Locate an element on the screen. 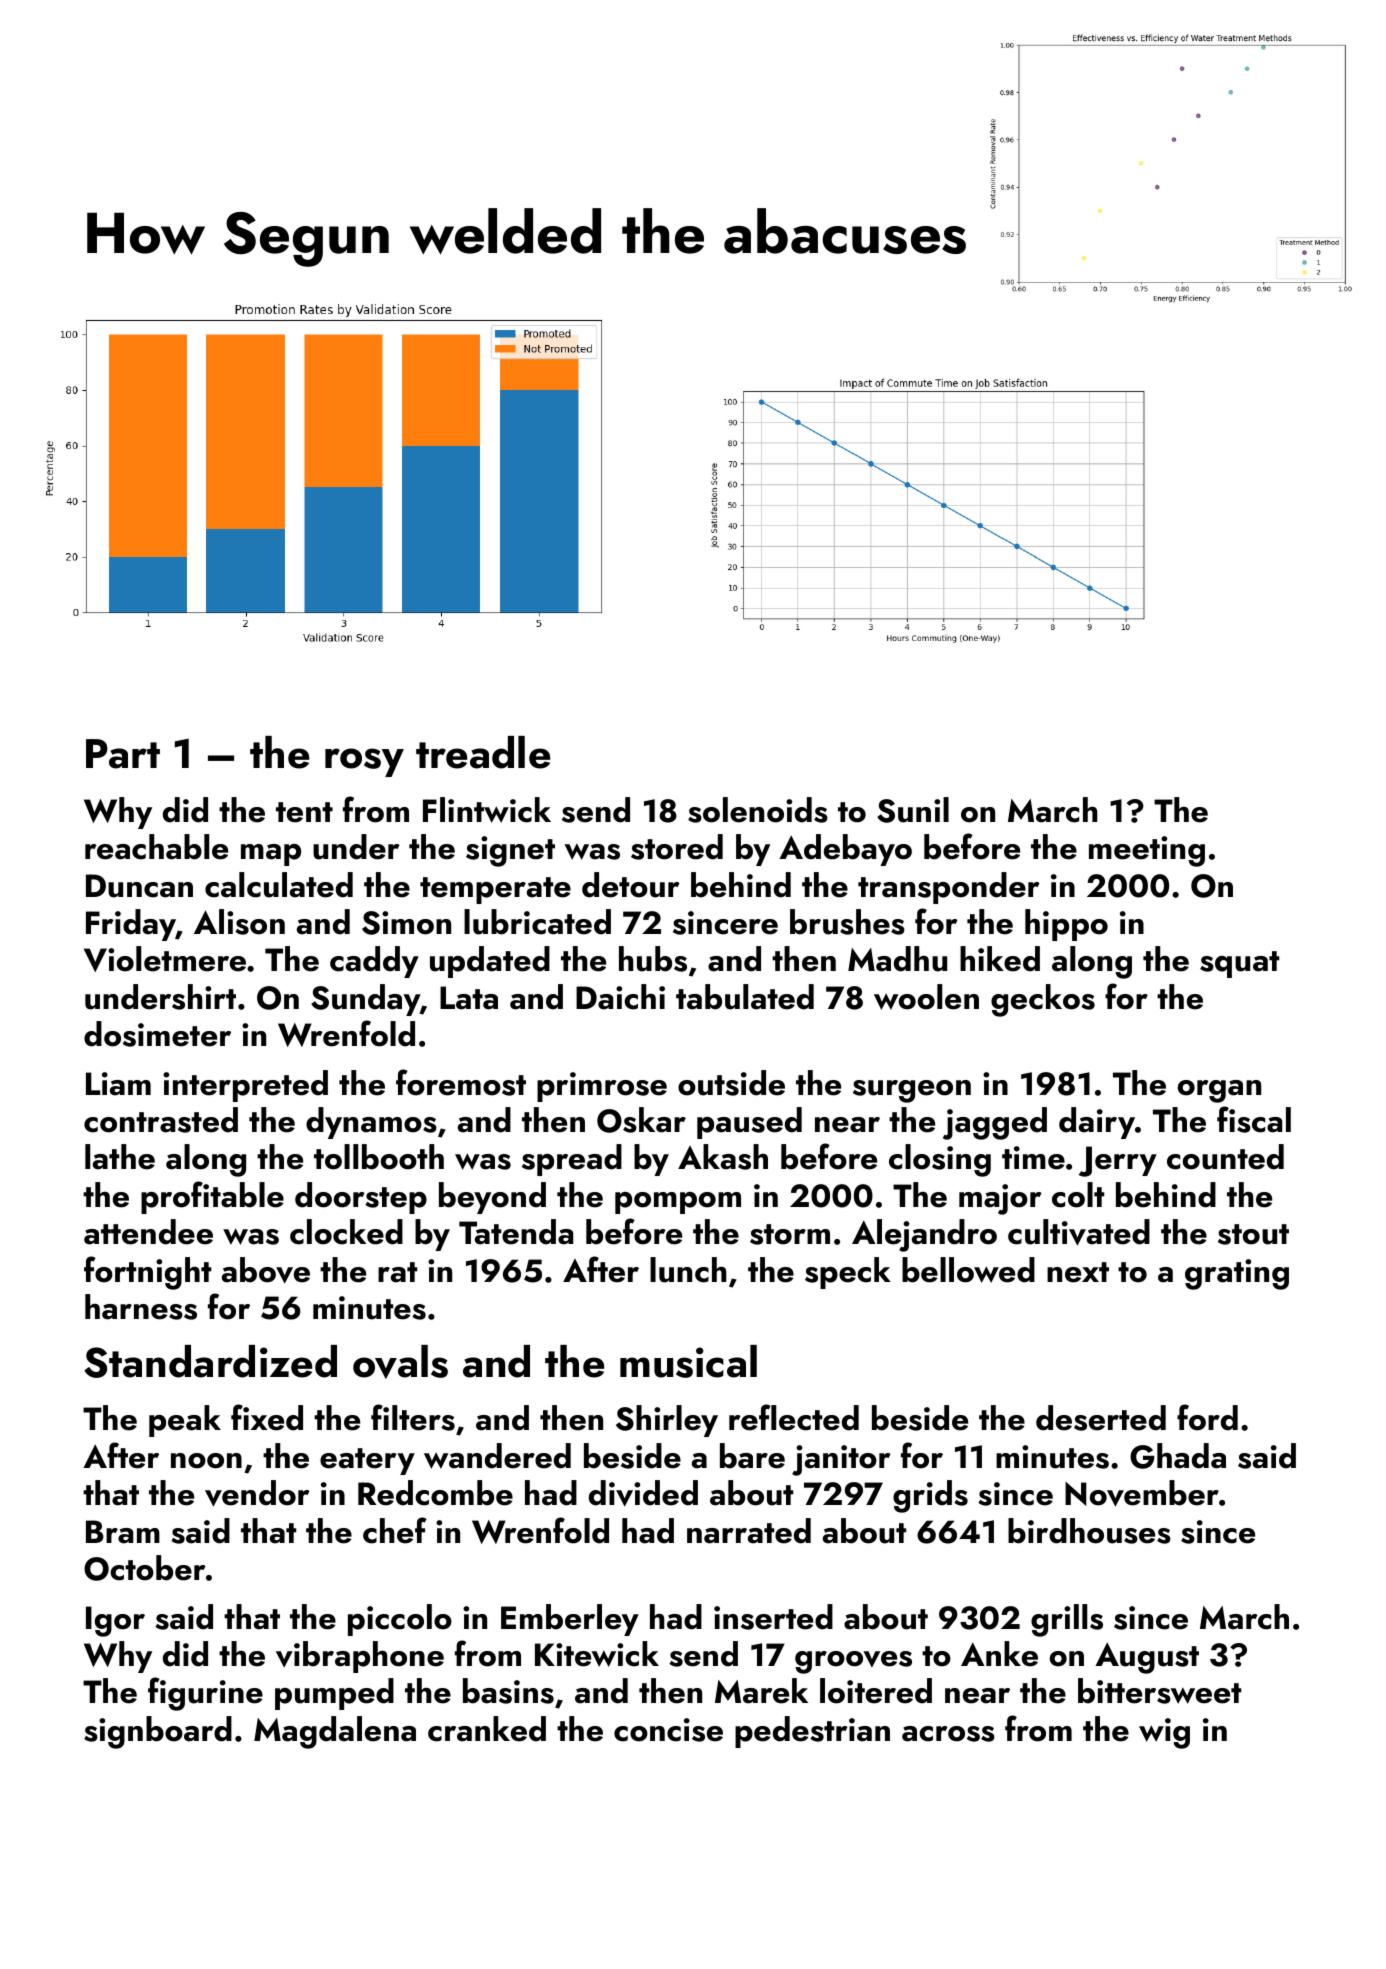  doorstep is located at coordinates (361, 1198).
